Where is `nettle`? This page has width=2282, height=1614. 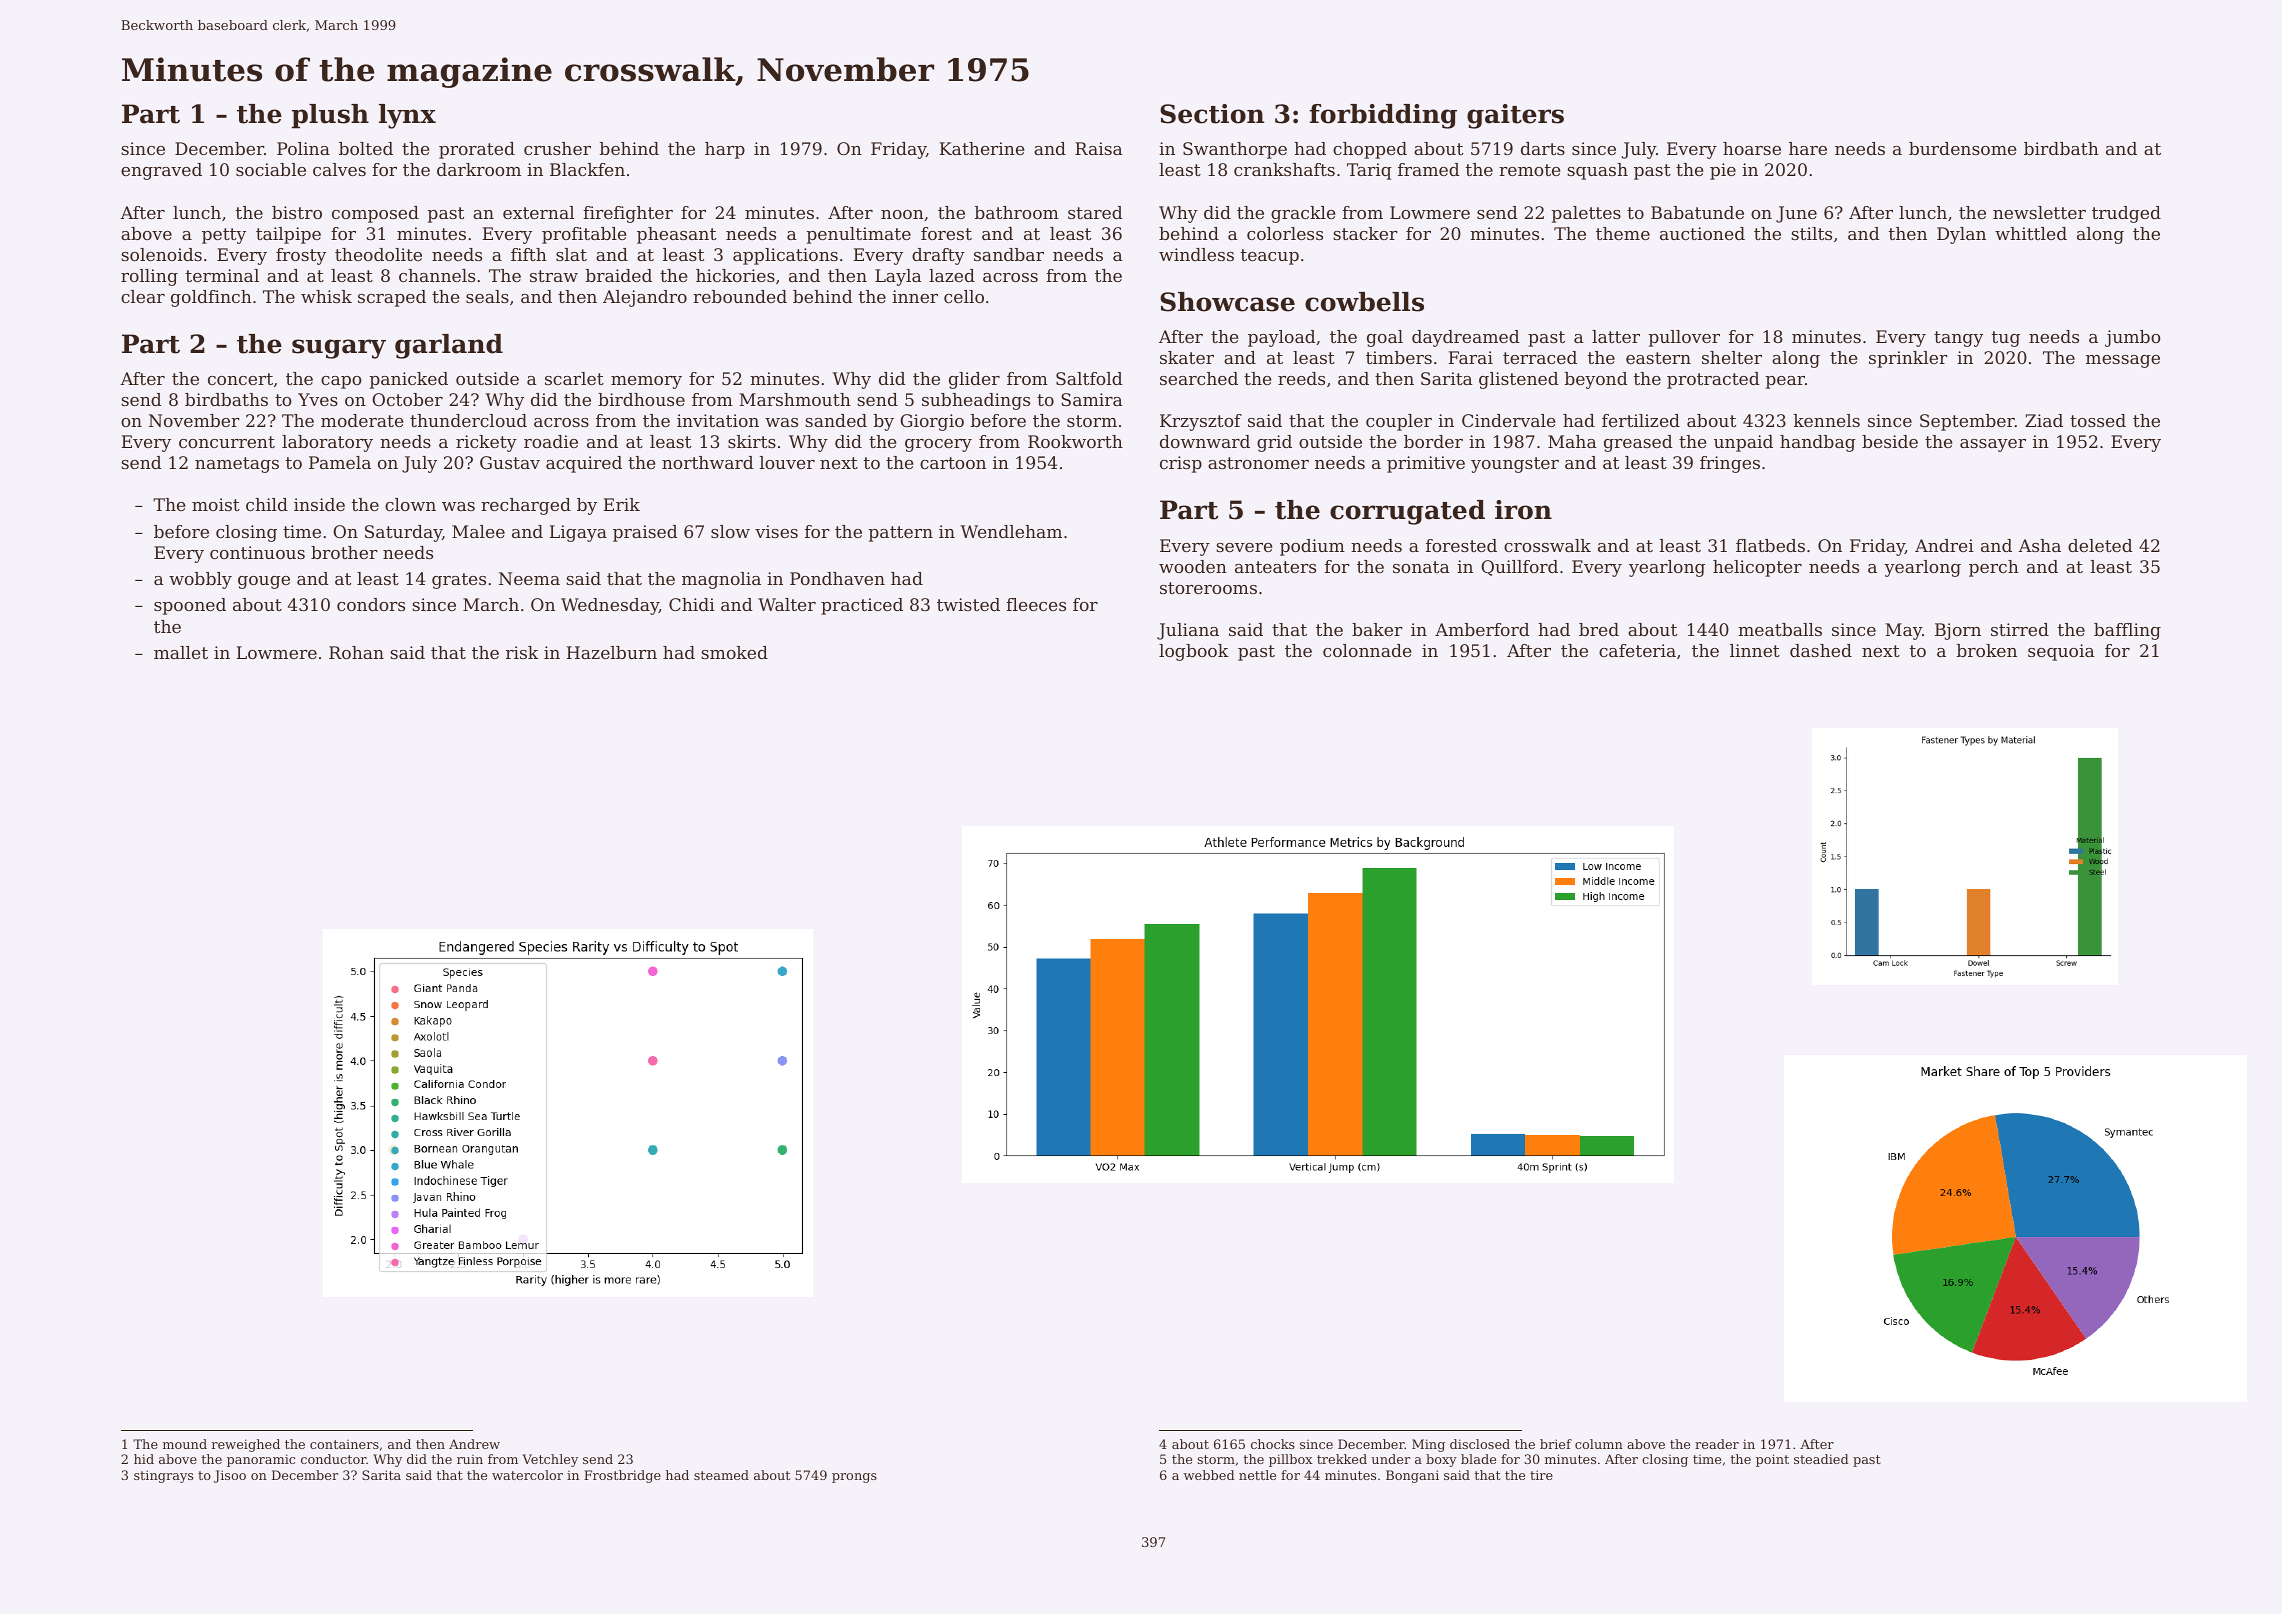
nettle is located at coordinates (1257, 1475).
